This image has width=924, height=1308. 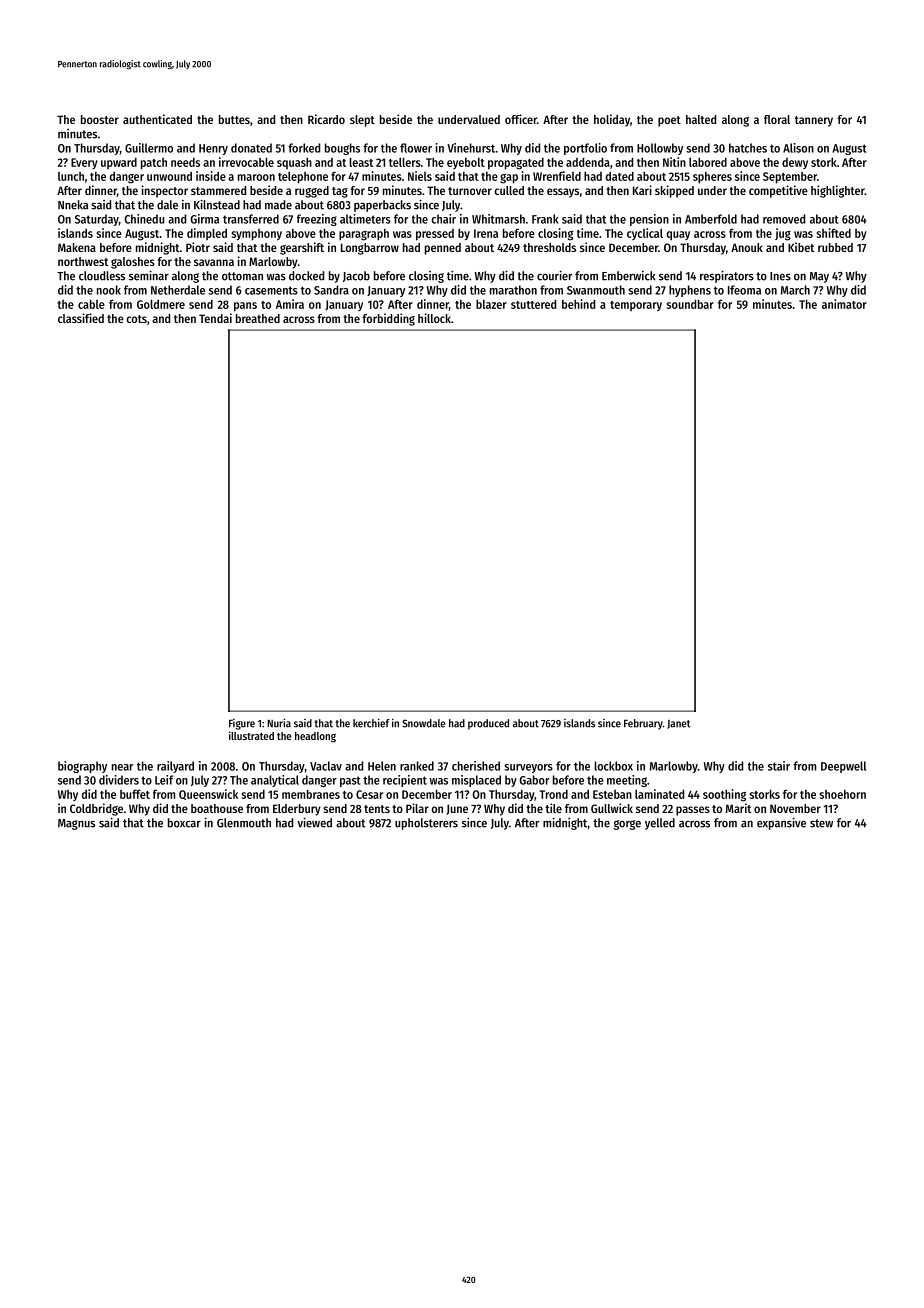 I want to click on shoehorn, so click(x=842, y=794).
